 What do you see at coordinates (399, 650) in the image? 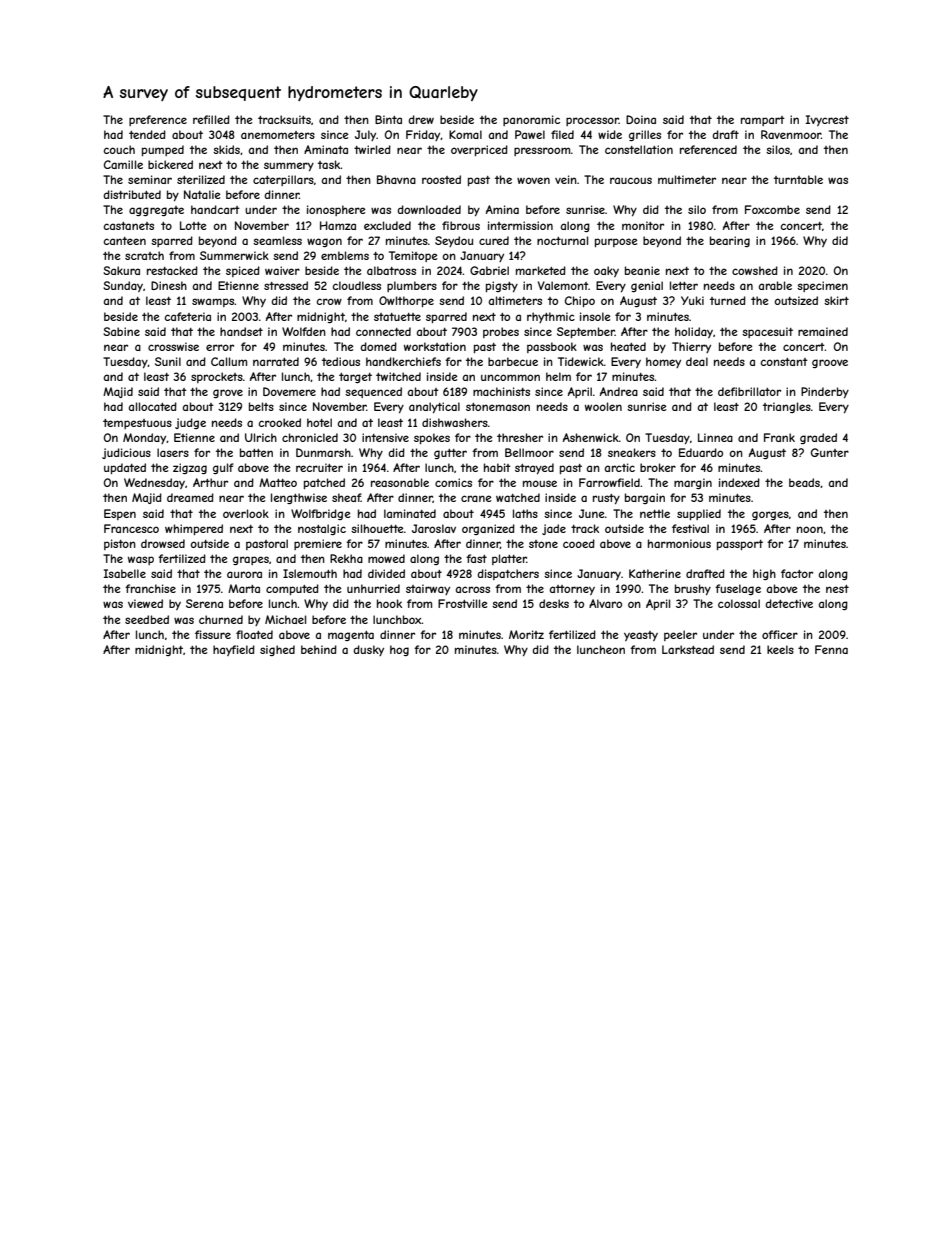
I see `hog` at bounding box center [399, 650].
